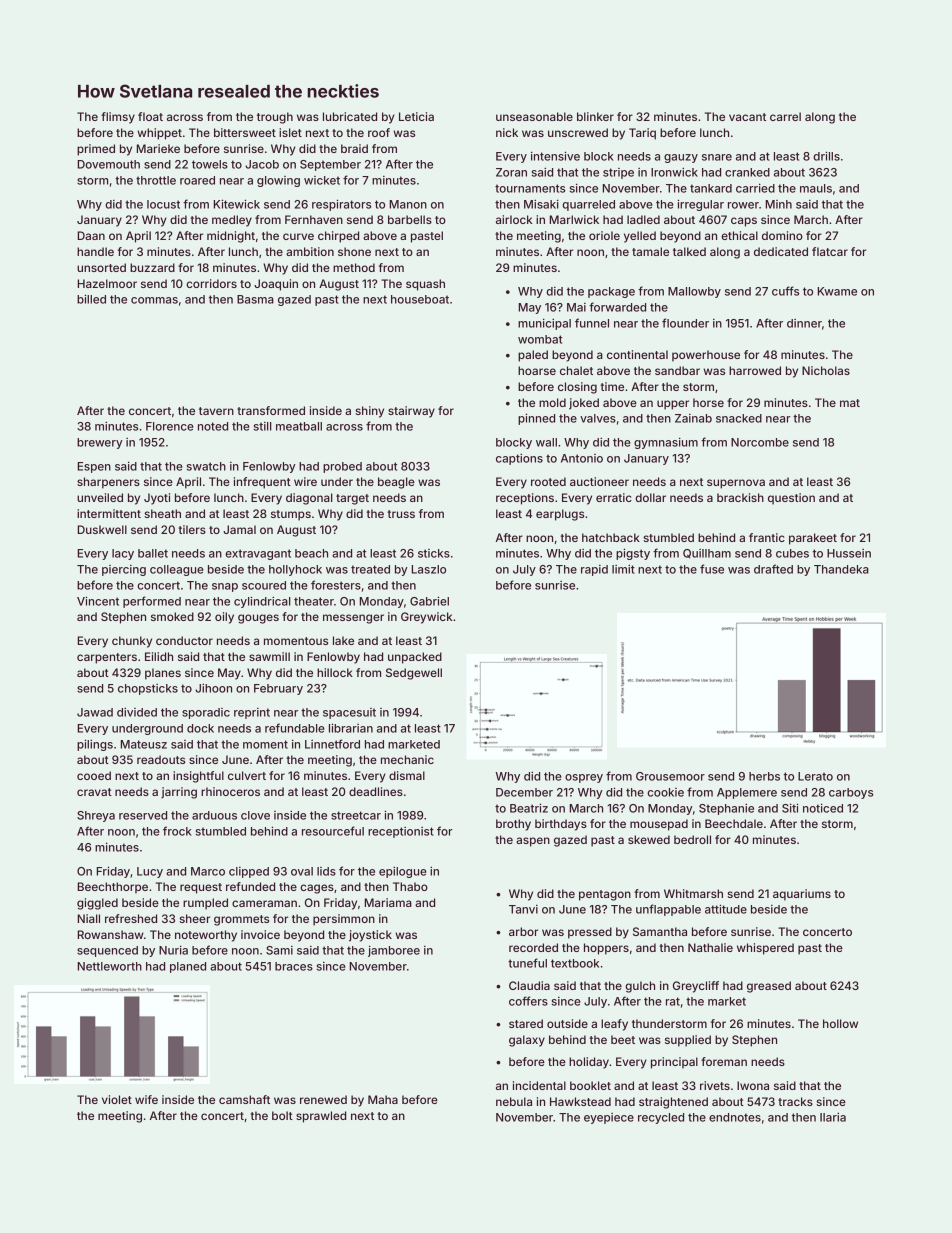  I want to click on blinker, so click(595, 116).
